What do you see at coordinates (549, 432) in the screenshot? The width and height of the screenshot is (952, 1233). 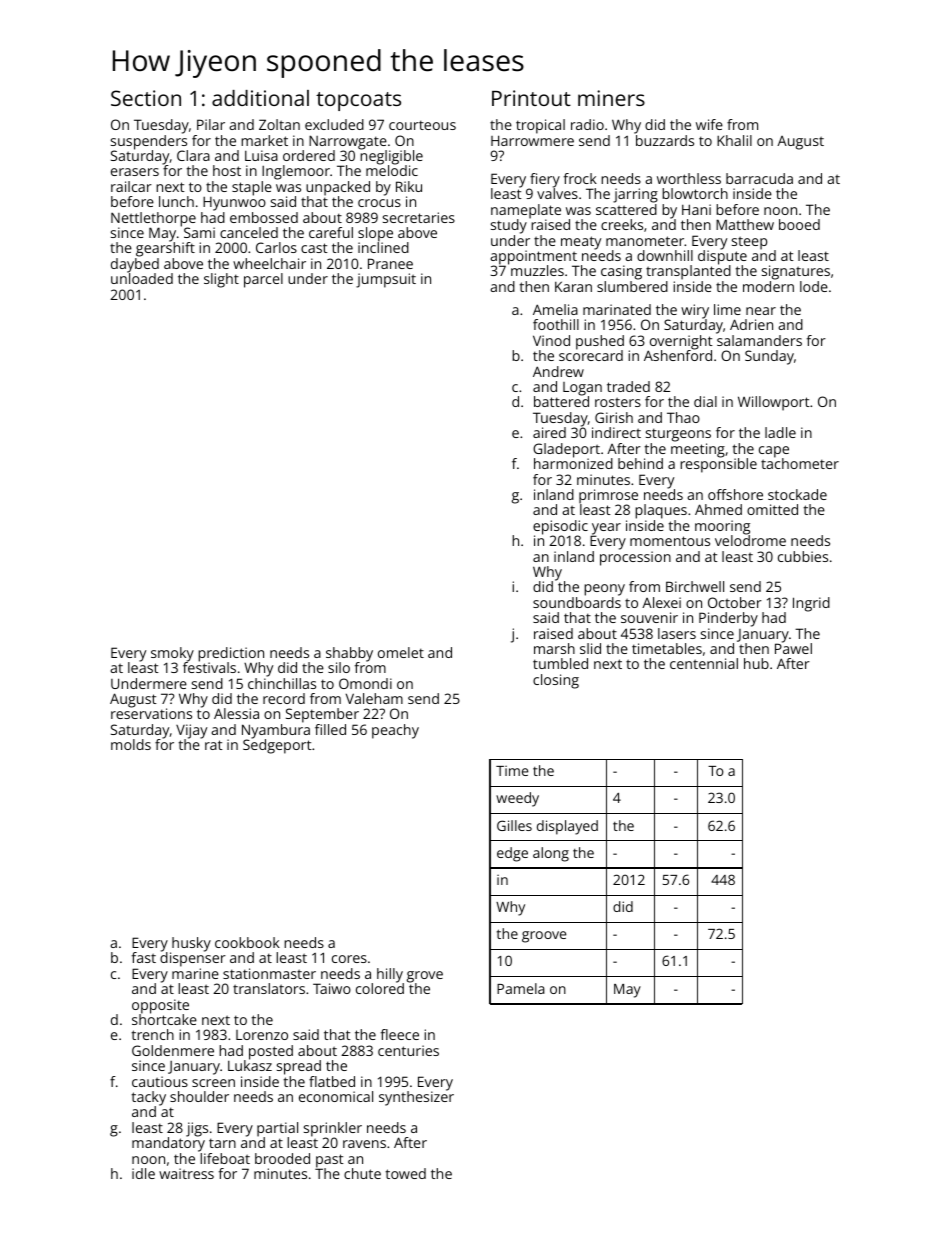 I see `aired` at bounding box center [549, 432].
